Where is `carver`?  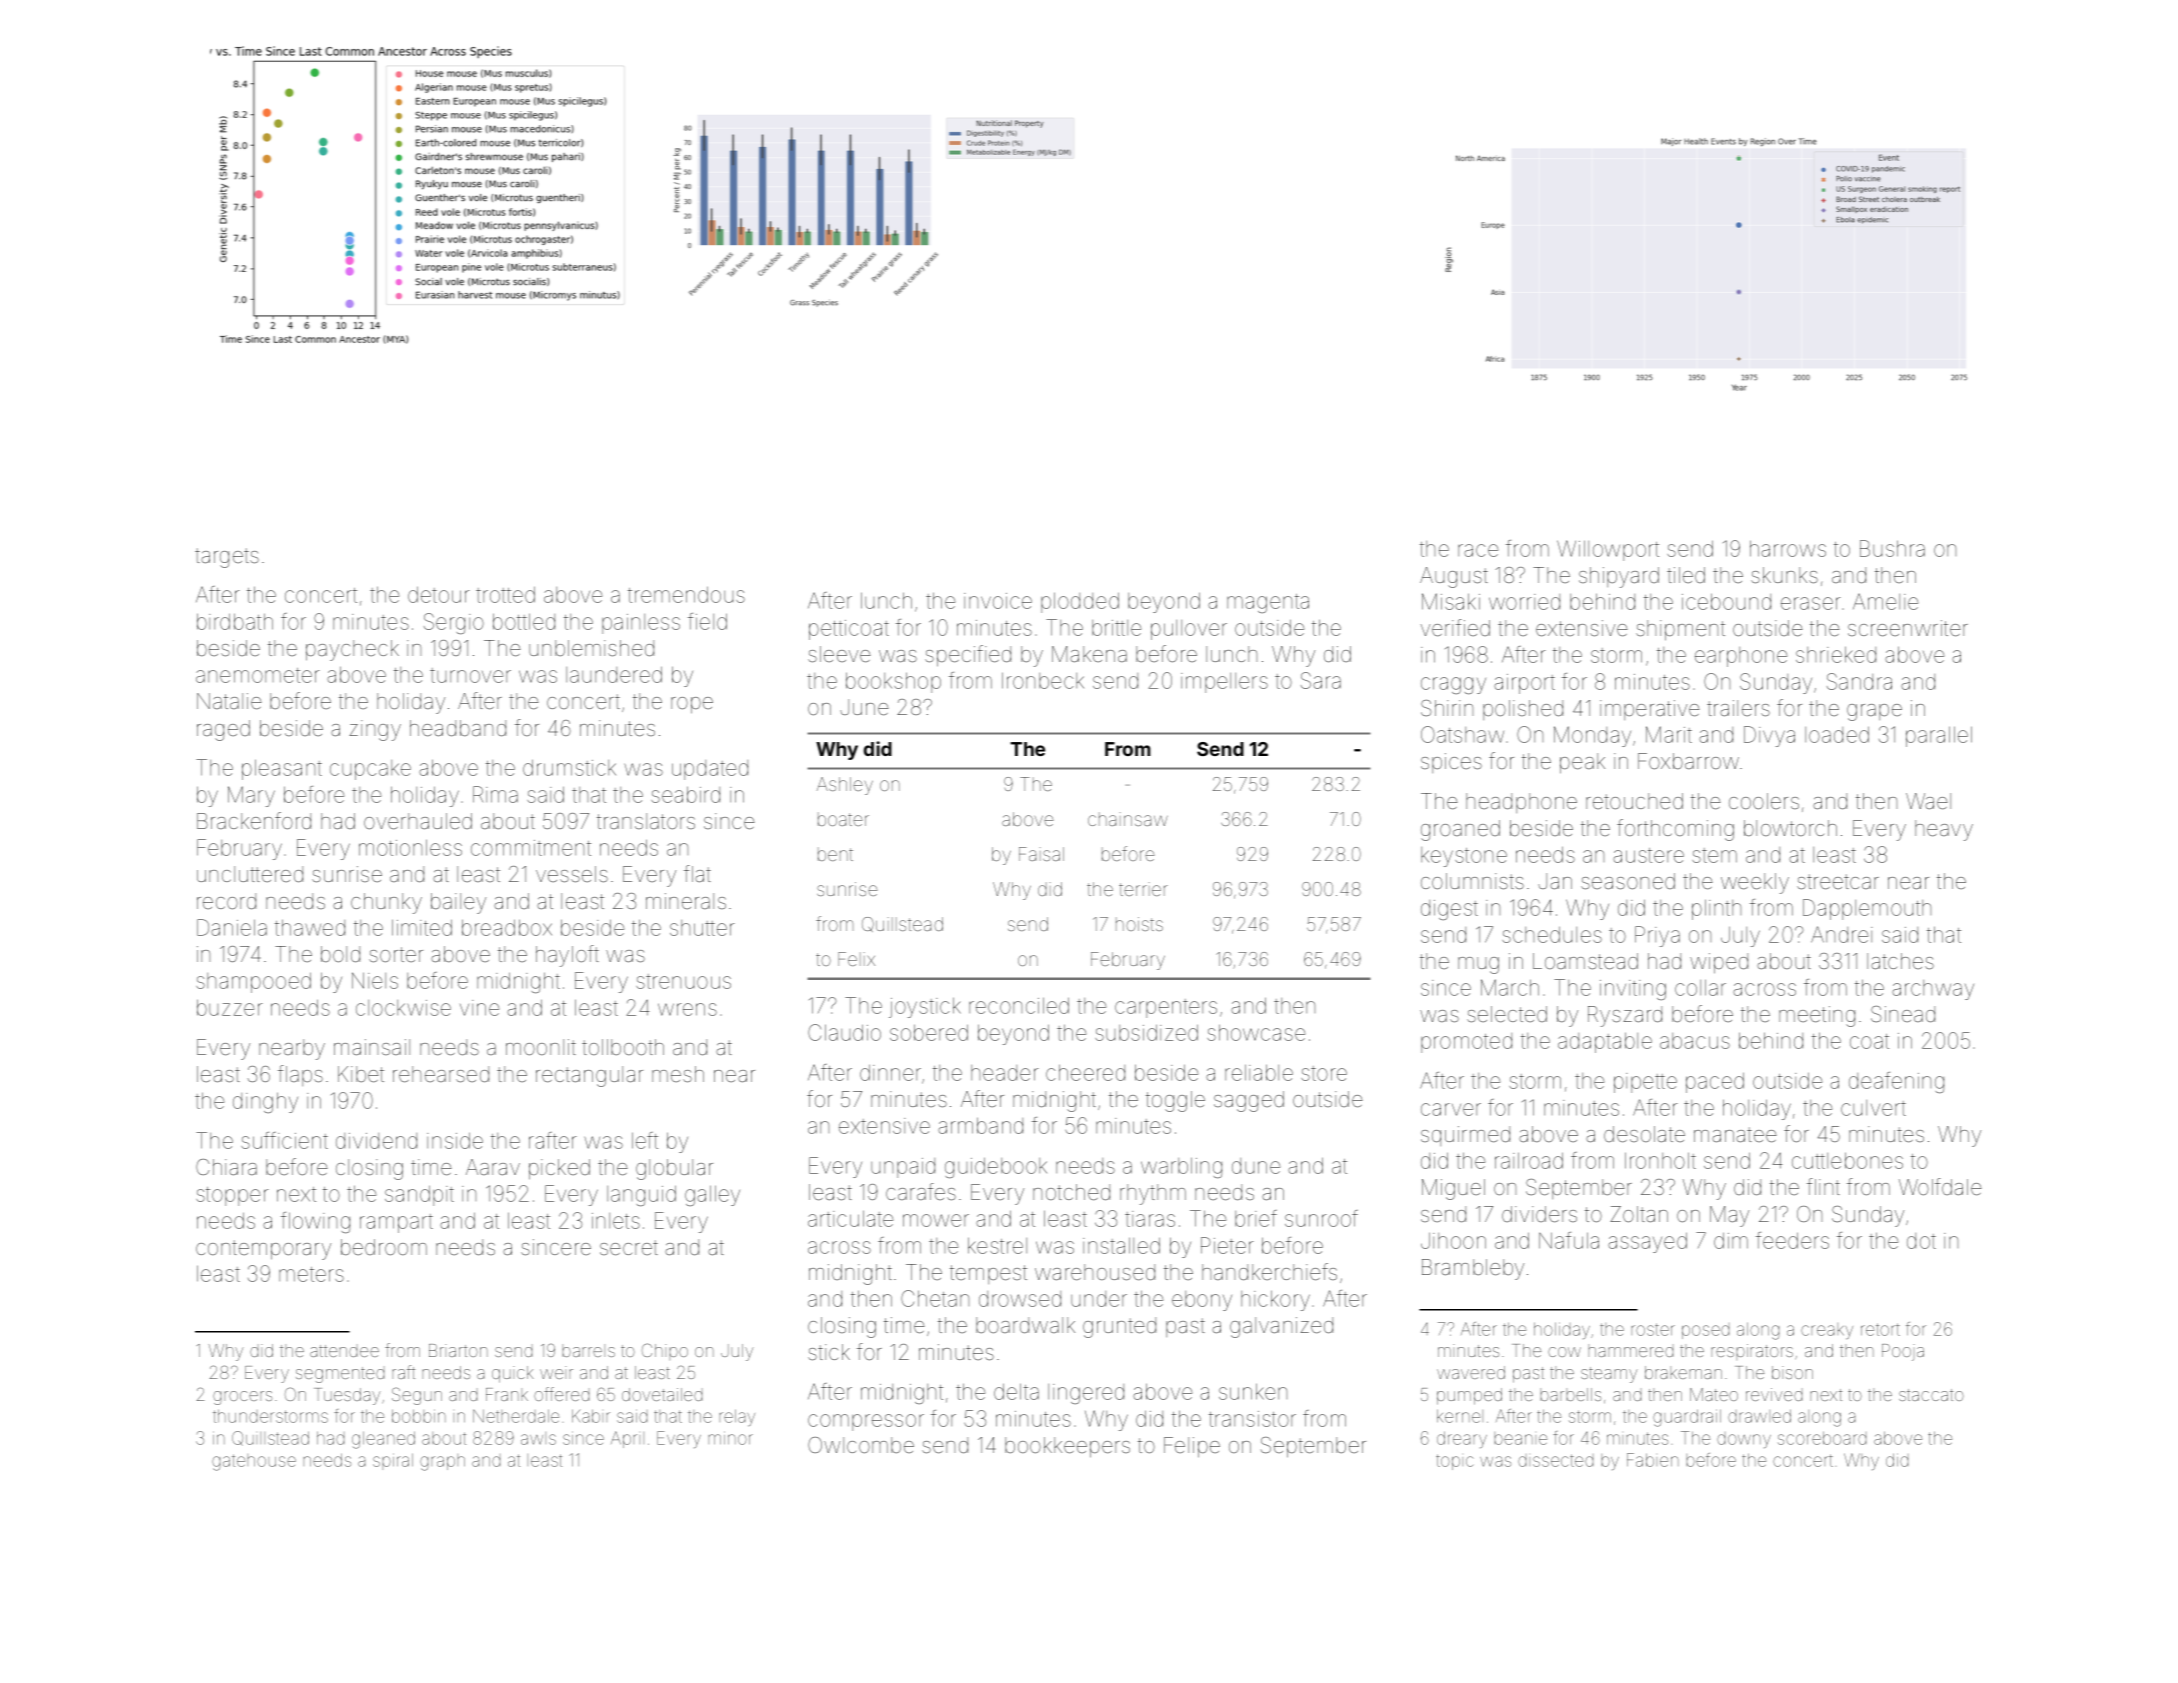
carver is located at coordinates (1451, 1109).
